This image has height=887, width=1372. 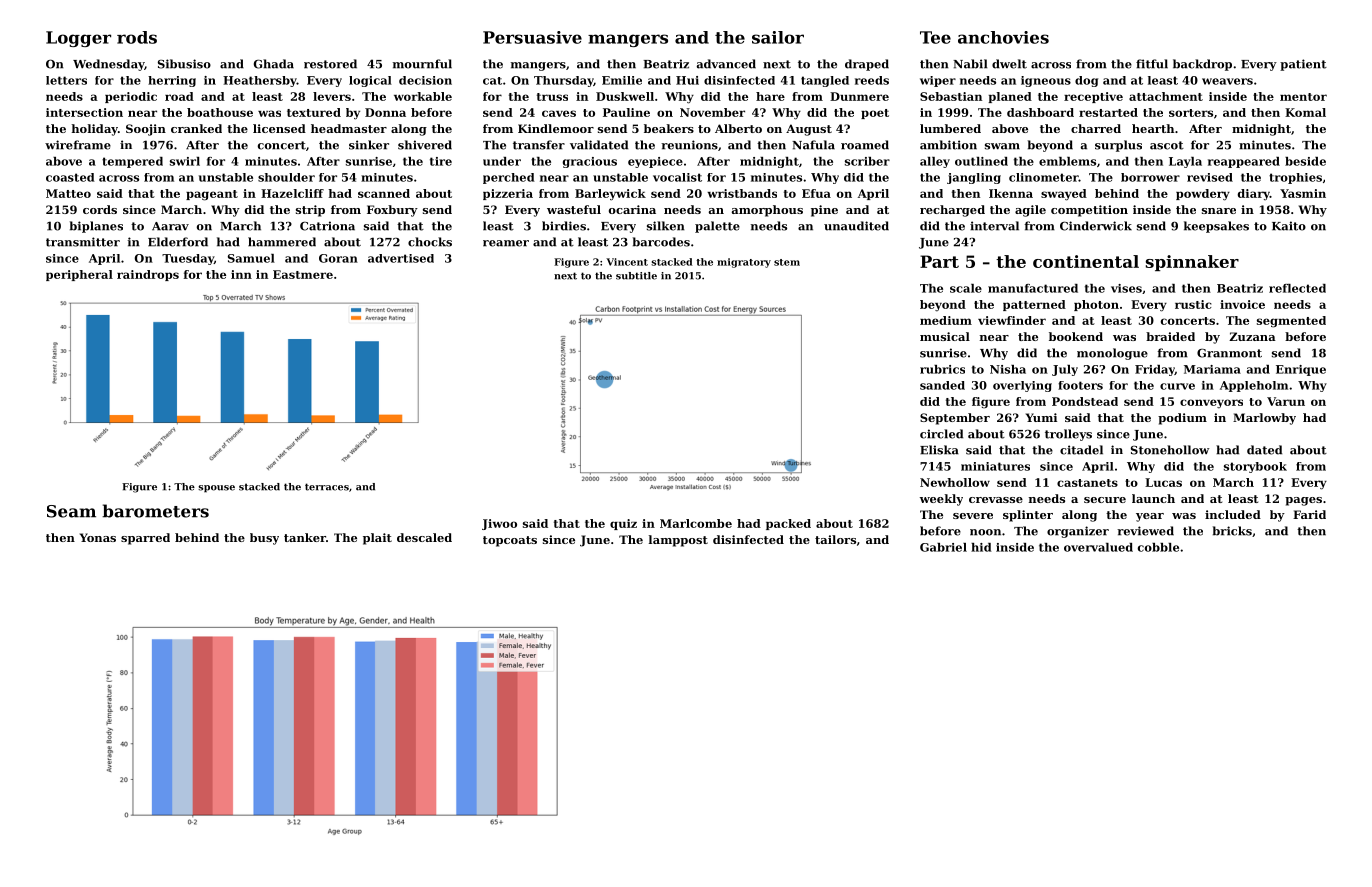 I want to click on lamppost, so click(x=678, y=541).
